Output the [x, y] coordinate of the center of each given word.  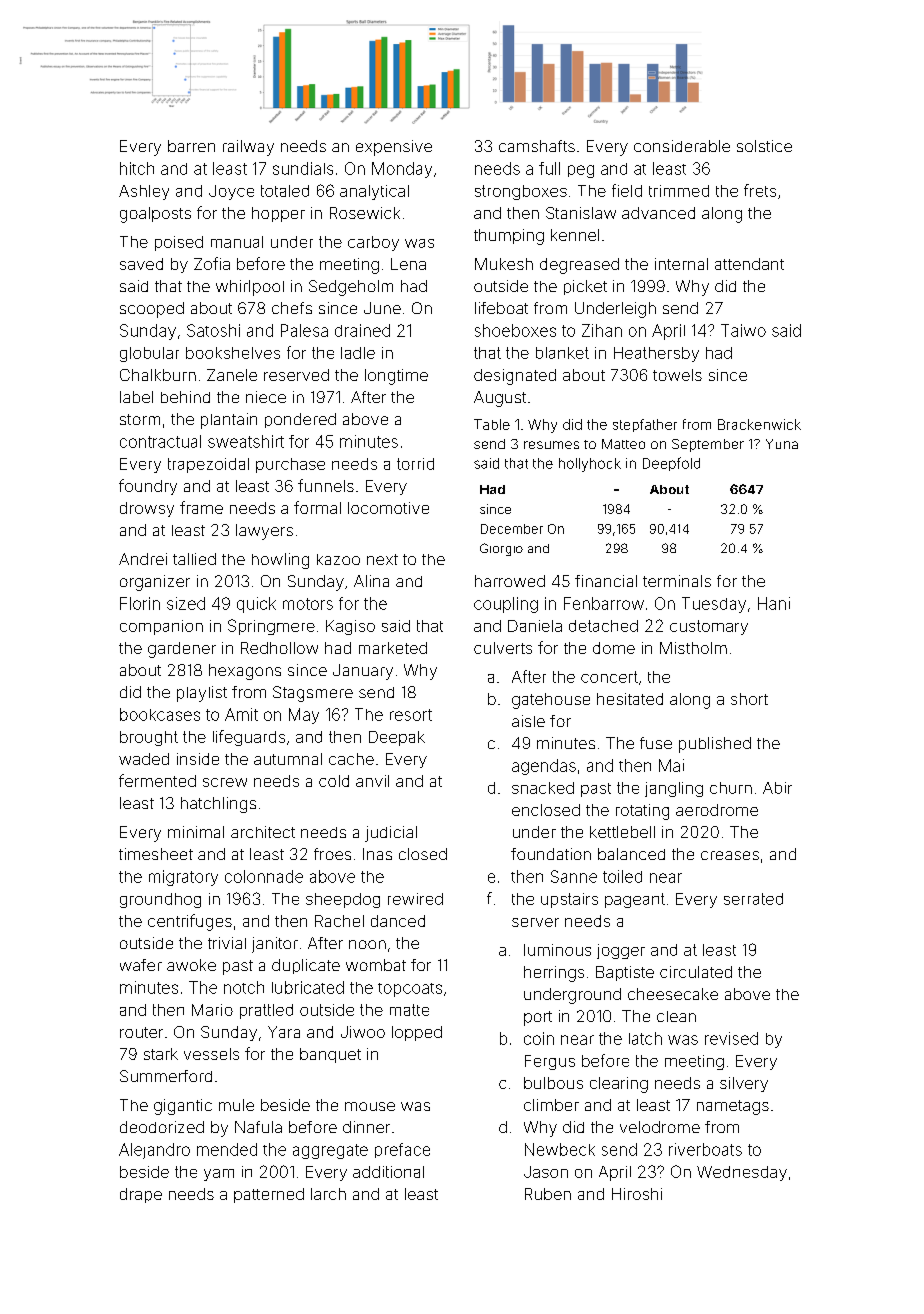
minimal [196, 832]
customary [709, 627]
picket [585, 287]
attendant [749, 264]
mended [227, 1149]
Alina [371, 581]
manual [237, 242]
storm [140, 419]
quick [256, 605]
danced [398, 921]
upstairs [569, 900]
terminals [677, 581]
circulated [696, 972]
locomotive [388, 508]
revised [731, 1038]
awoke [191, 965]
